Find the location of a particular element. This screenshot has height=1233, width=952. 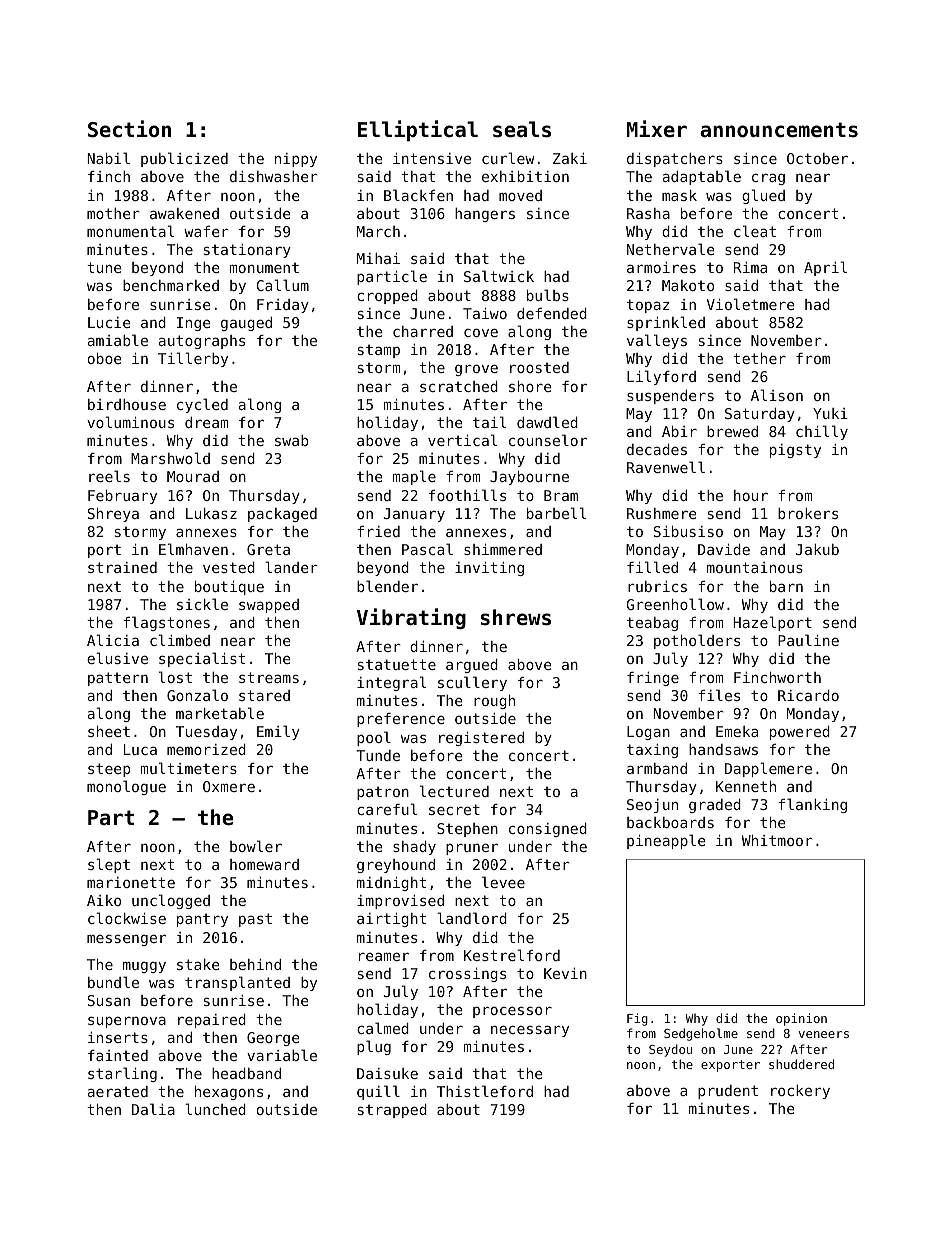

Stephen is located at coordinates (467, 830).
